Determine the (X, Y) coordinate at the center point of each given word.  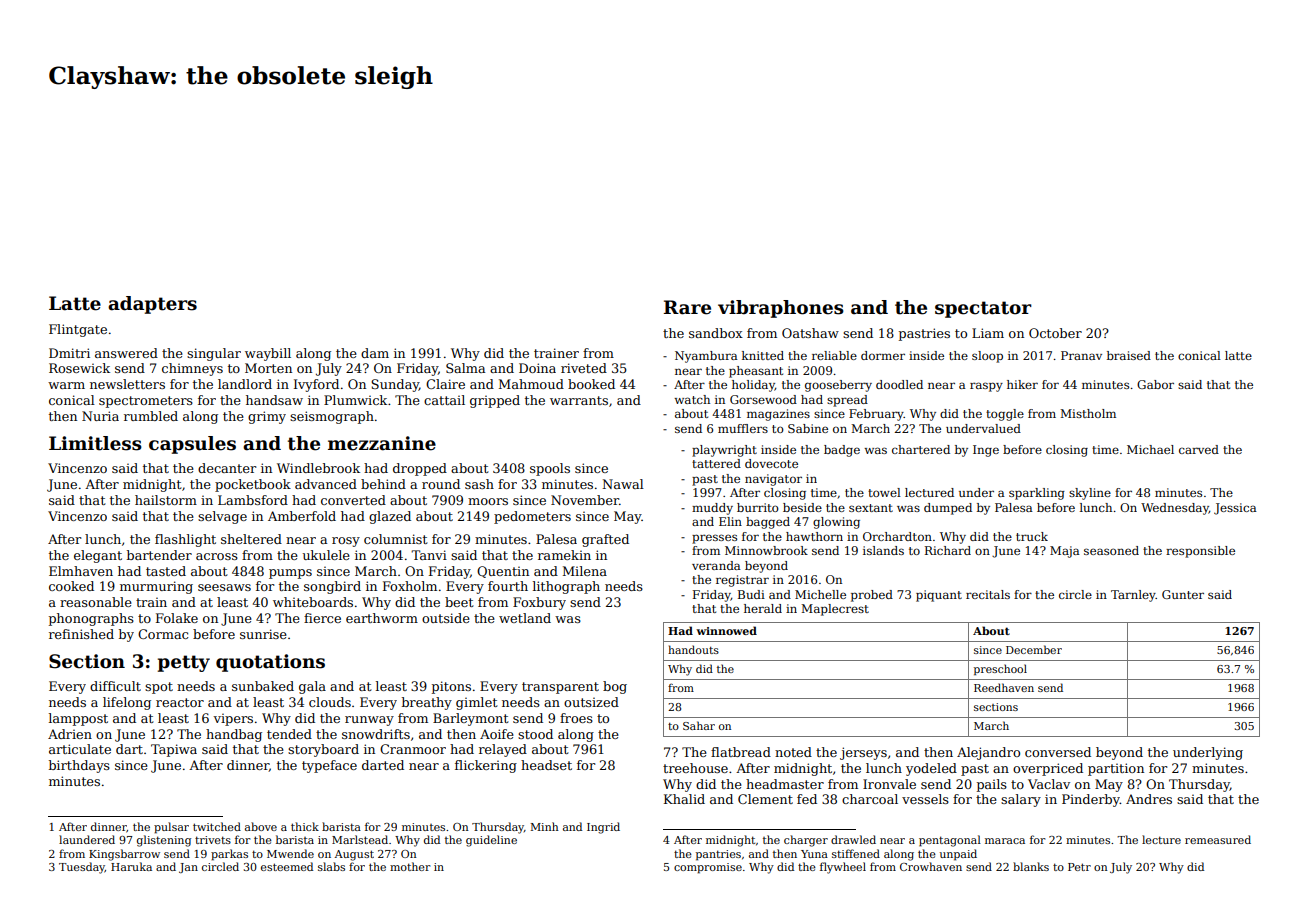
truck (1032, 536)
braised (1129, 355)
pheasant (756, 372)
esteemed (287, 866)
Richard (948, 550)
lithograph (566, 587)
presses (714, 539)
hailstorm (166, 500)
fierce (322, 618)
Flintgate (78, 330)
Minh (545, 826)
